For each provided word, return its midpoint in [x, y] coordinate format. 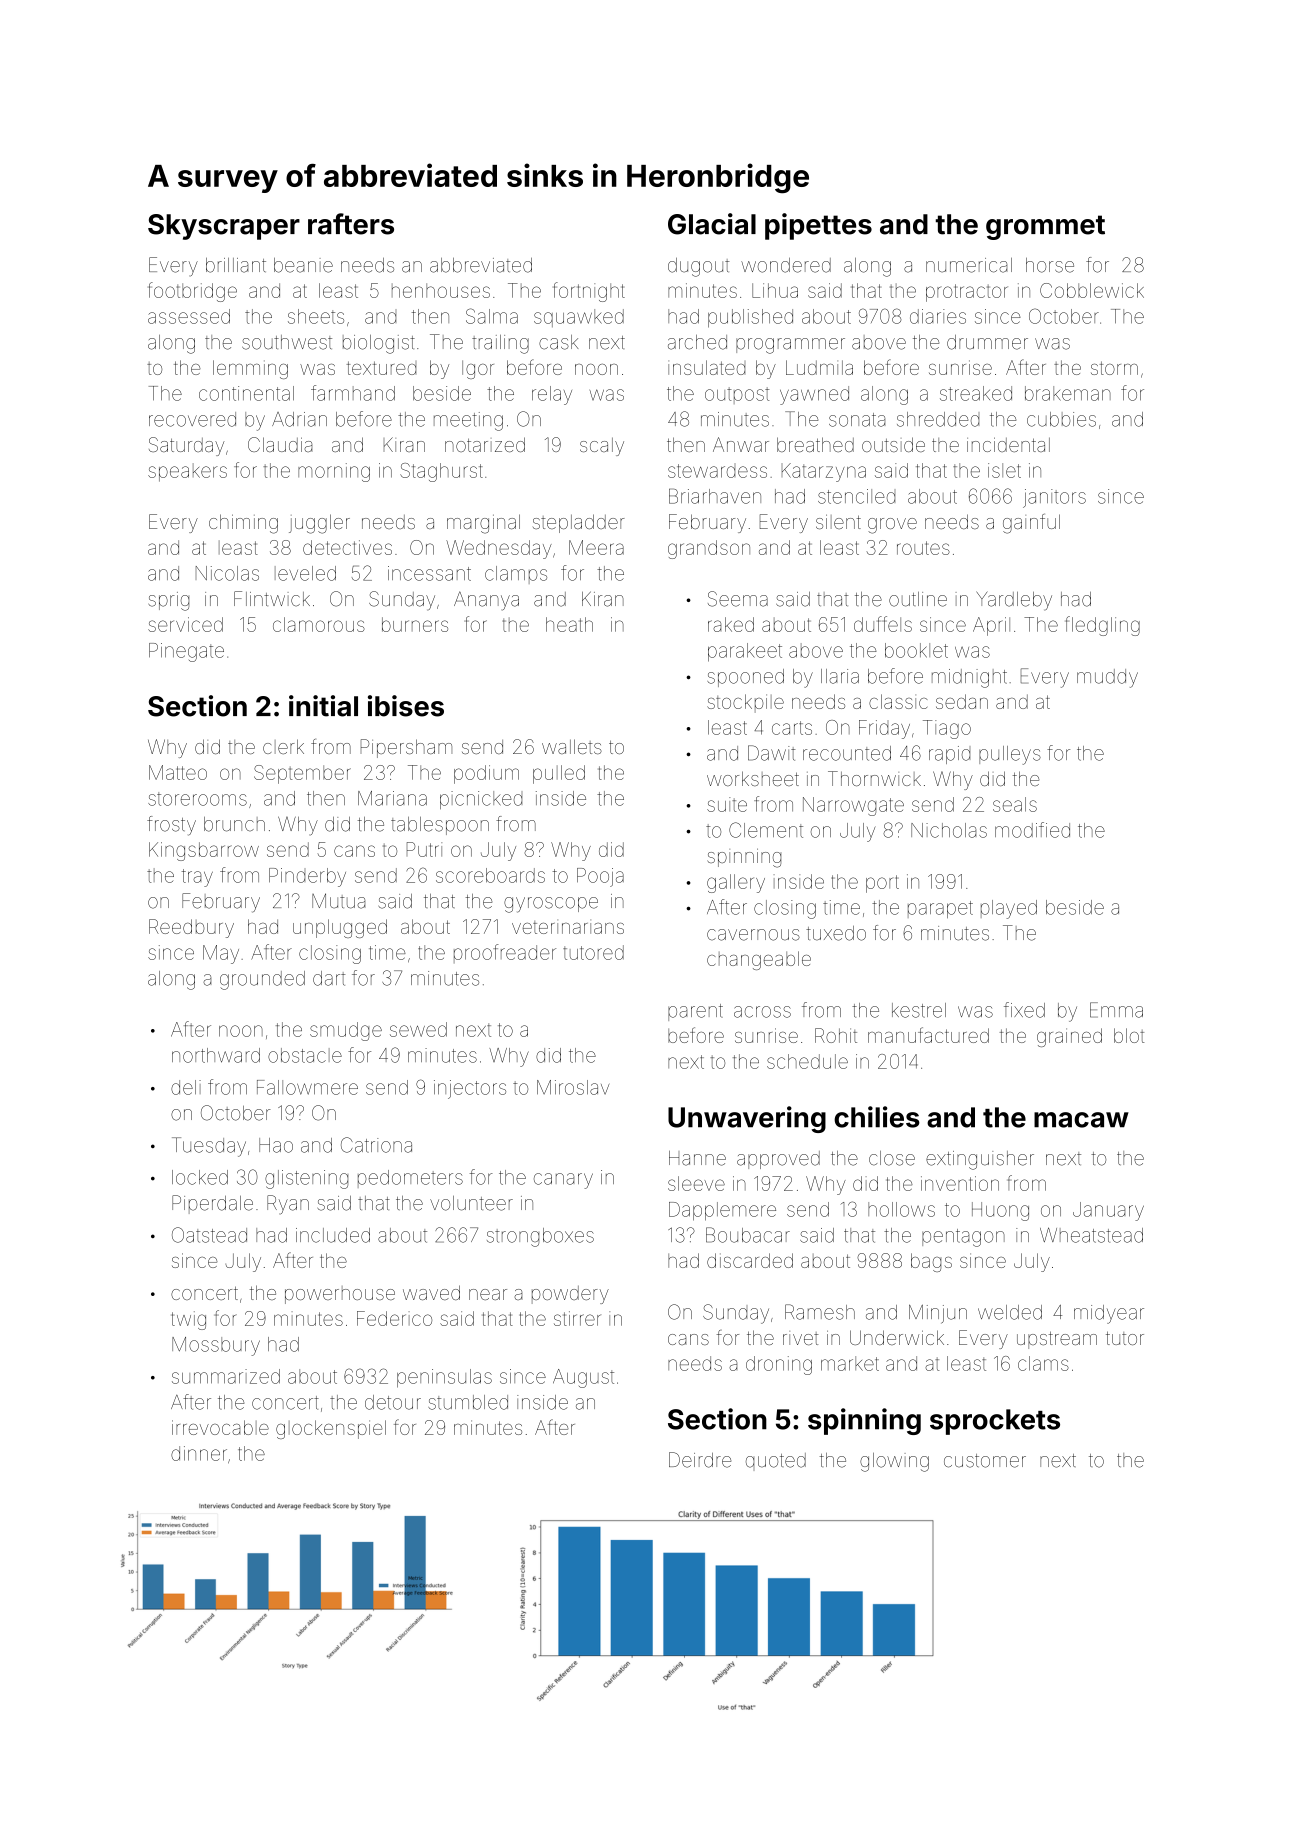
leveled [305, 573]
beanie [303, 265]
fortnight [589, 292]
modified [1032, 830]
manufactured [928, 1035]
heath [569, 624]
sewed [418, 1029]
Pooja [600, 877]
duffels [883, 624]
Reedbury [191, 928]
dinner [199, 1453]
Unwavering [747, 1119]
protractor [967, 293]
